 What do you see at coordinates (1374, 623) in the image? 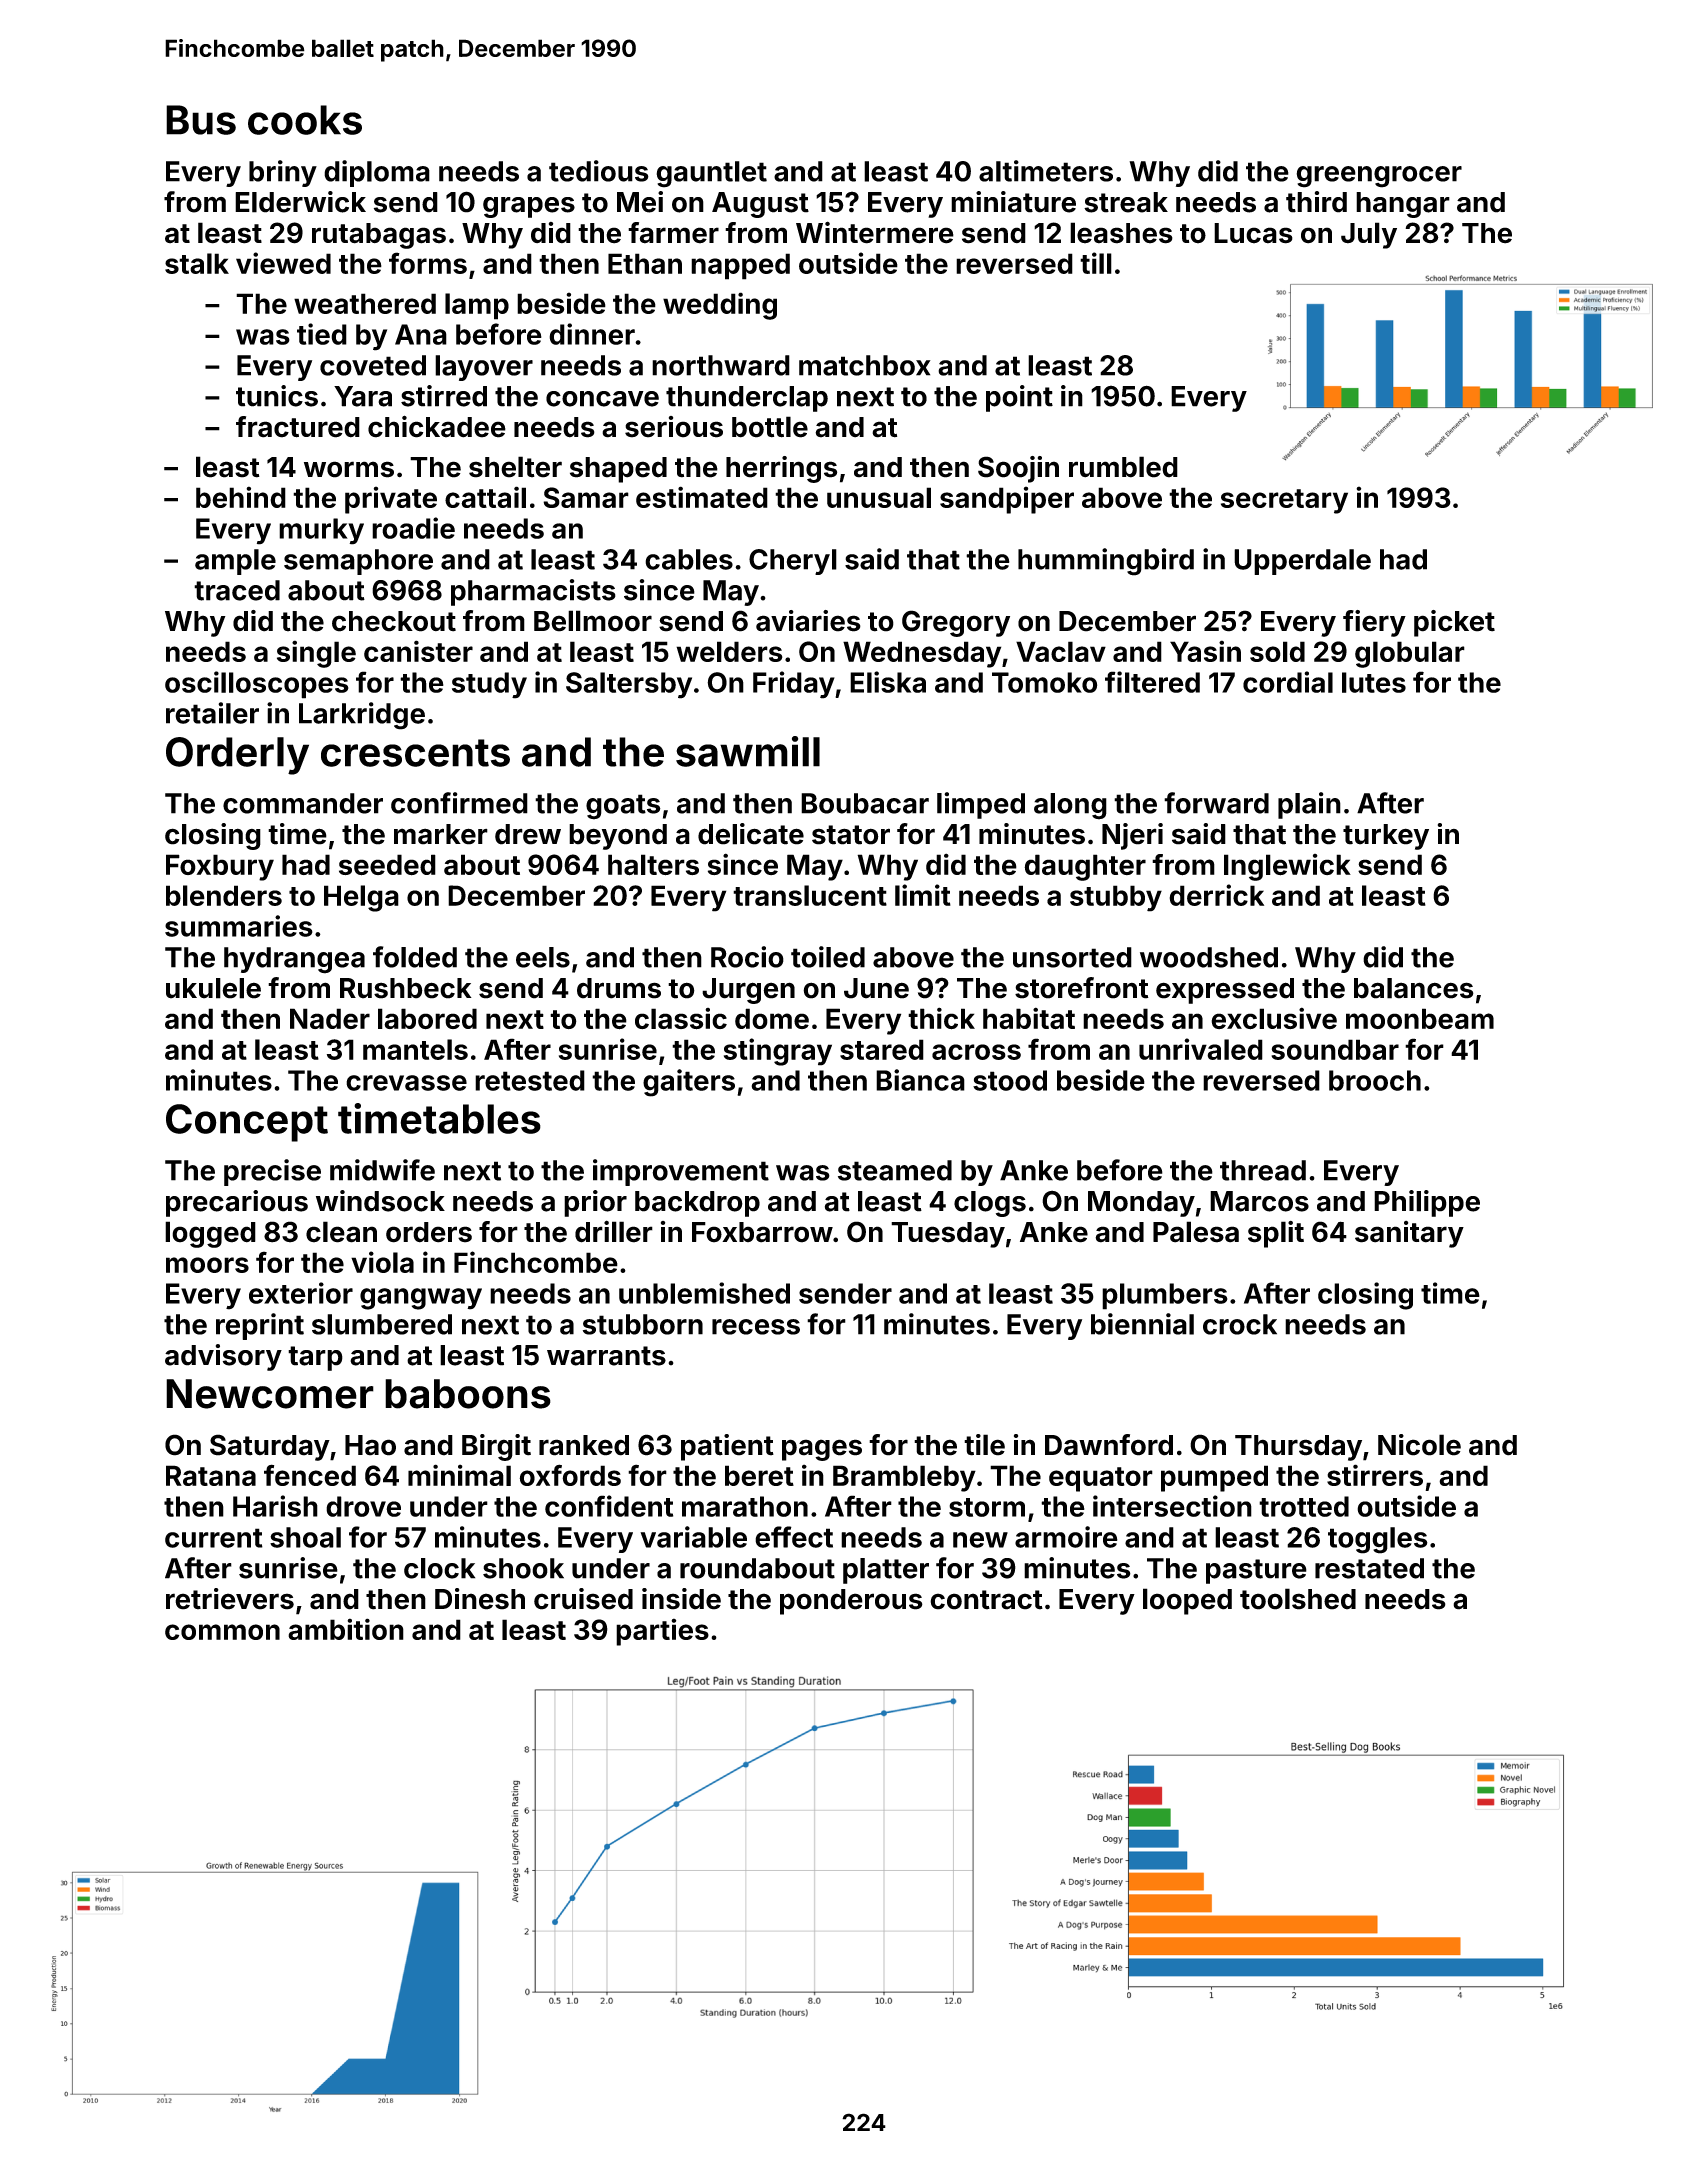
I see `fiery` at bounding box center [1374, 623].
